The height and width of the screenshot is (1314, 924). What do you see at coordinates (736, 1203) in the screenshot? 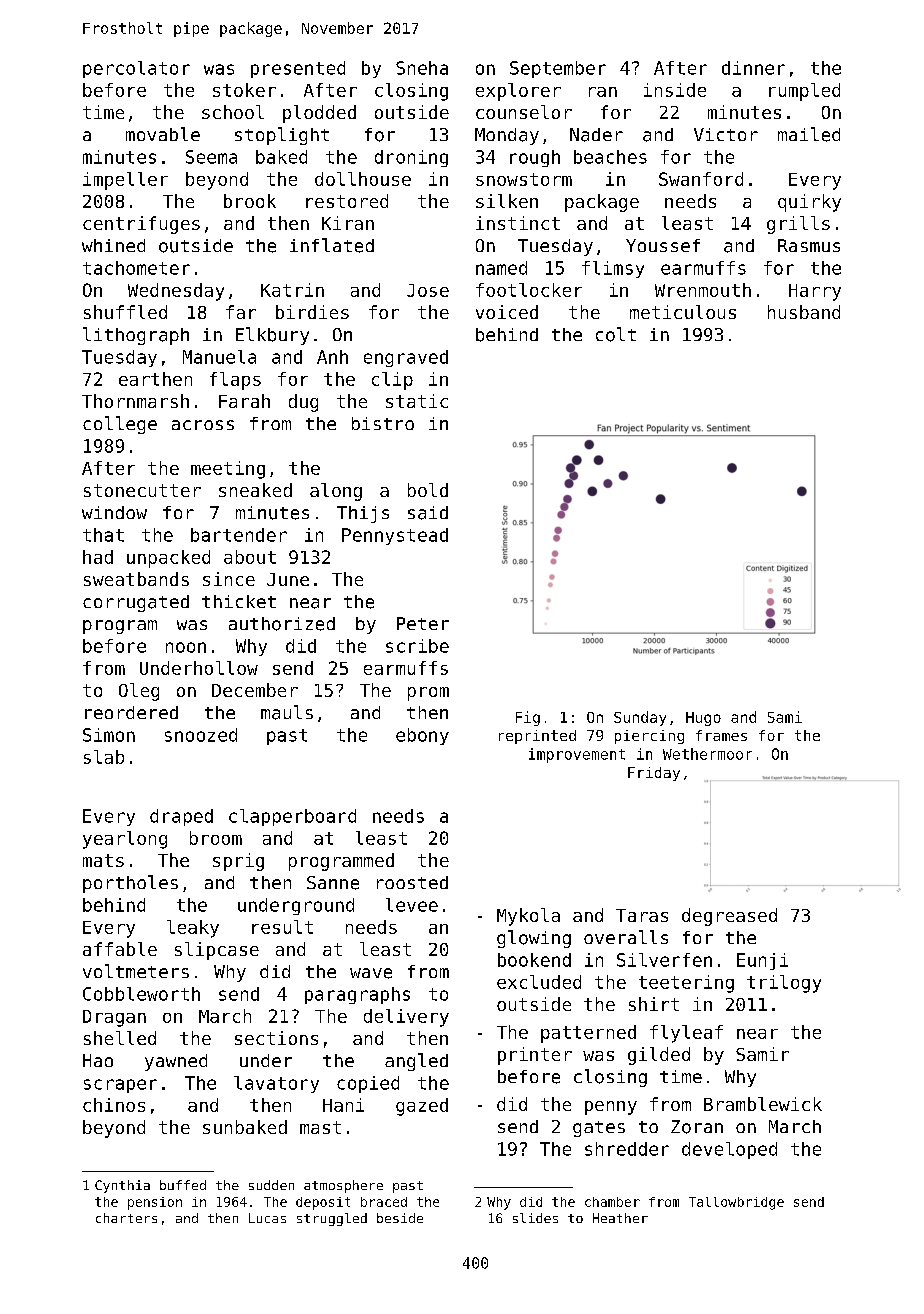
I see `Tallowbridge` at bounding box center [736, 1203].
